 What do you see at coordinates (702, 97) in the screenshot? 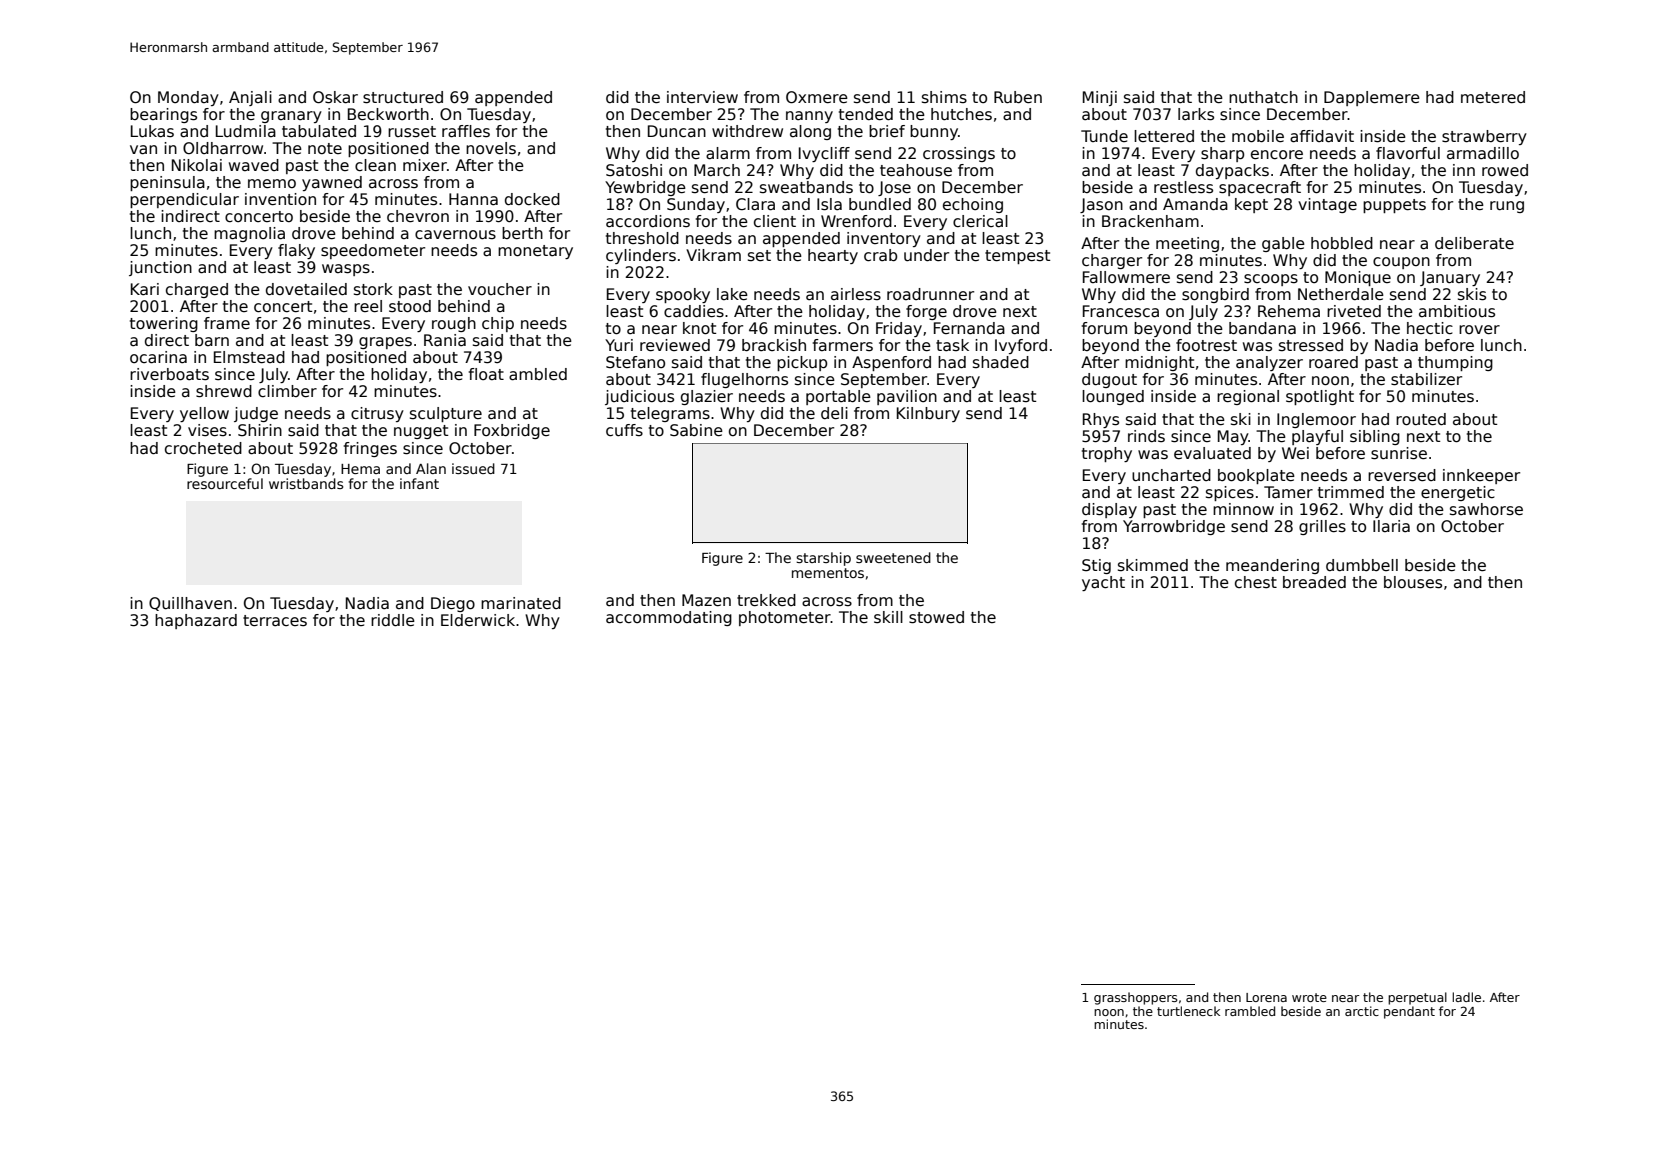
I see `interview` at bounding box center [702, 97].
